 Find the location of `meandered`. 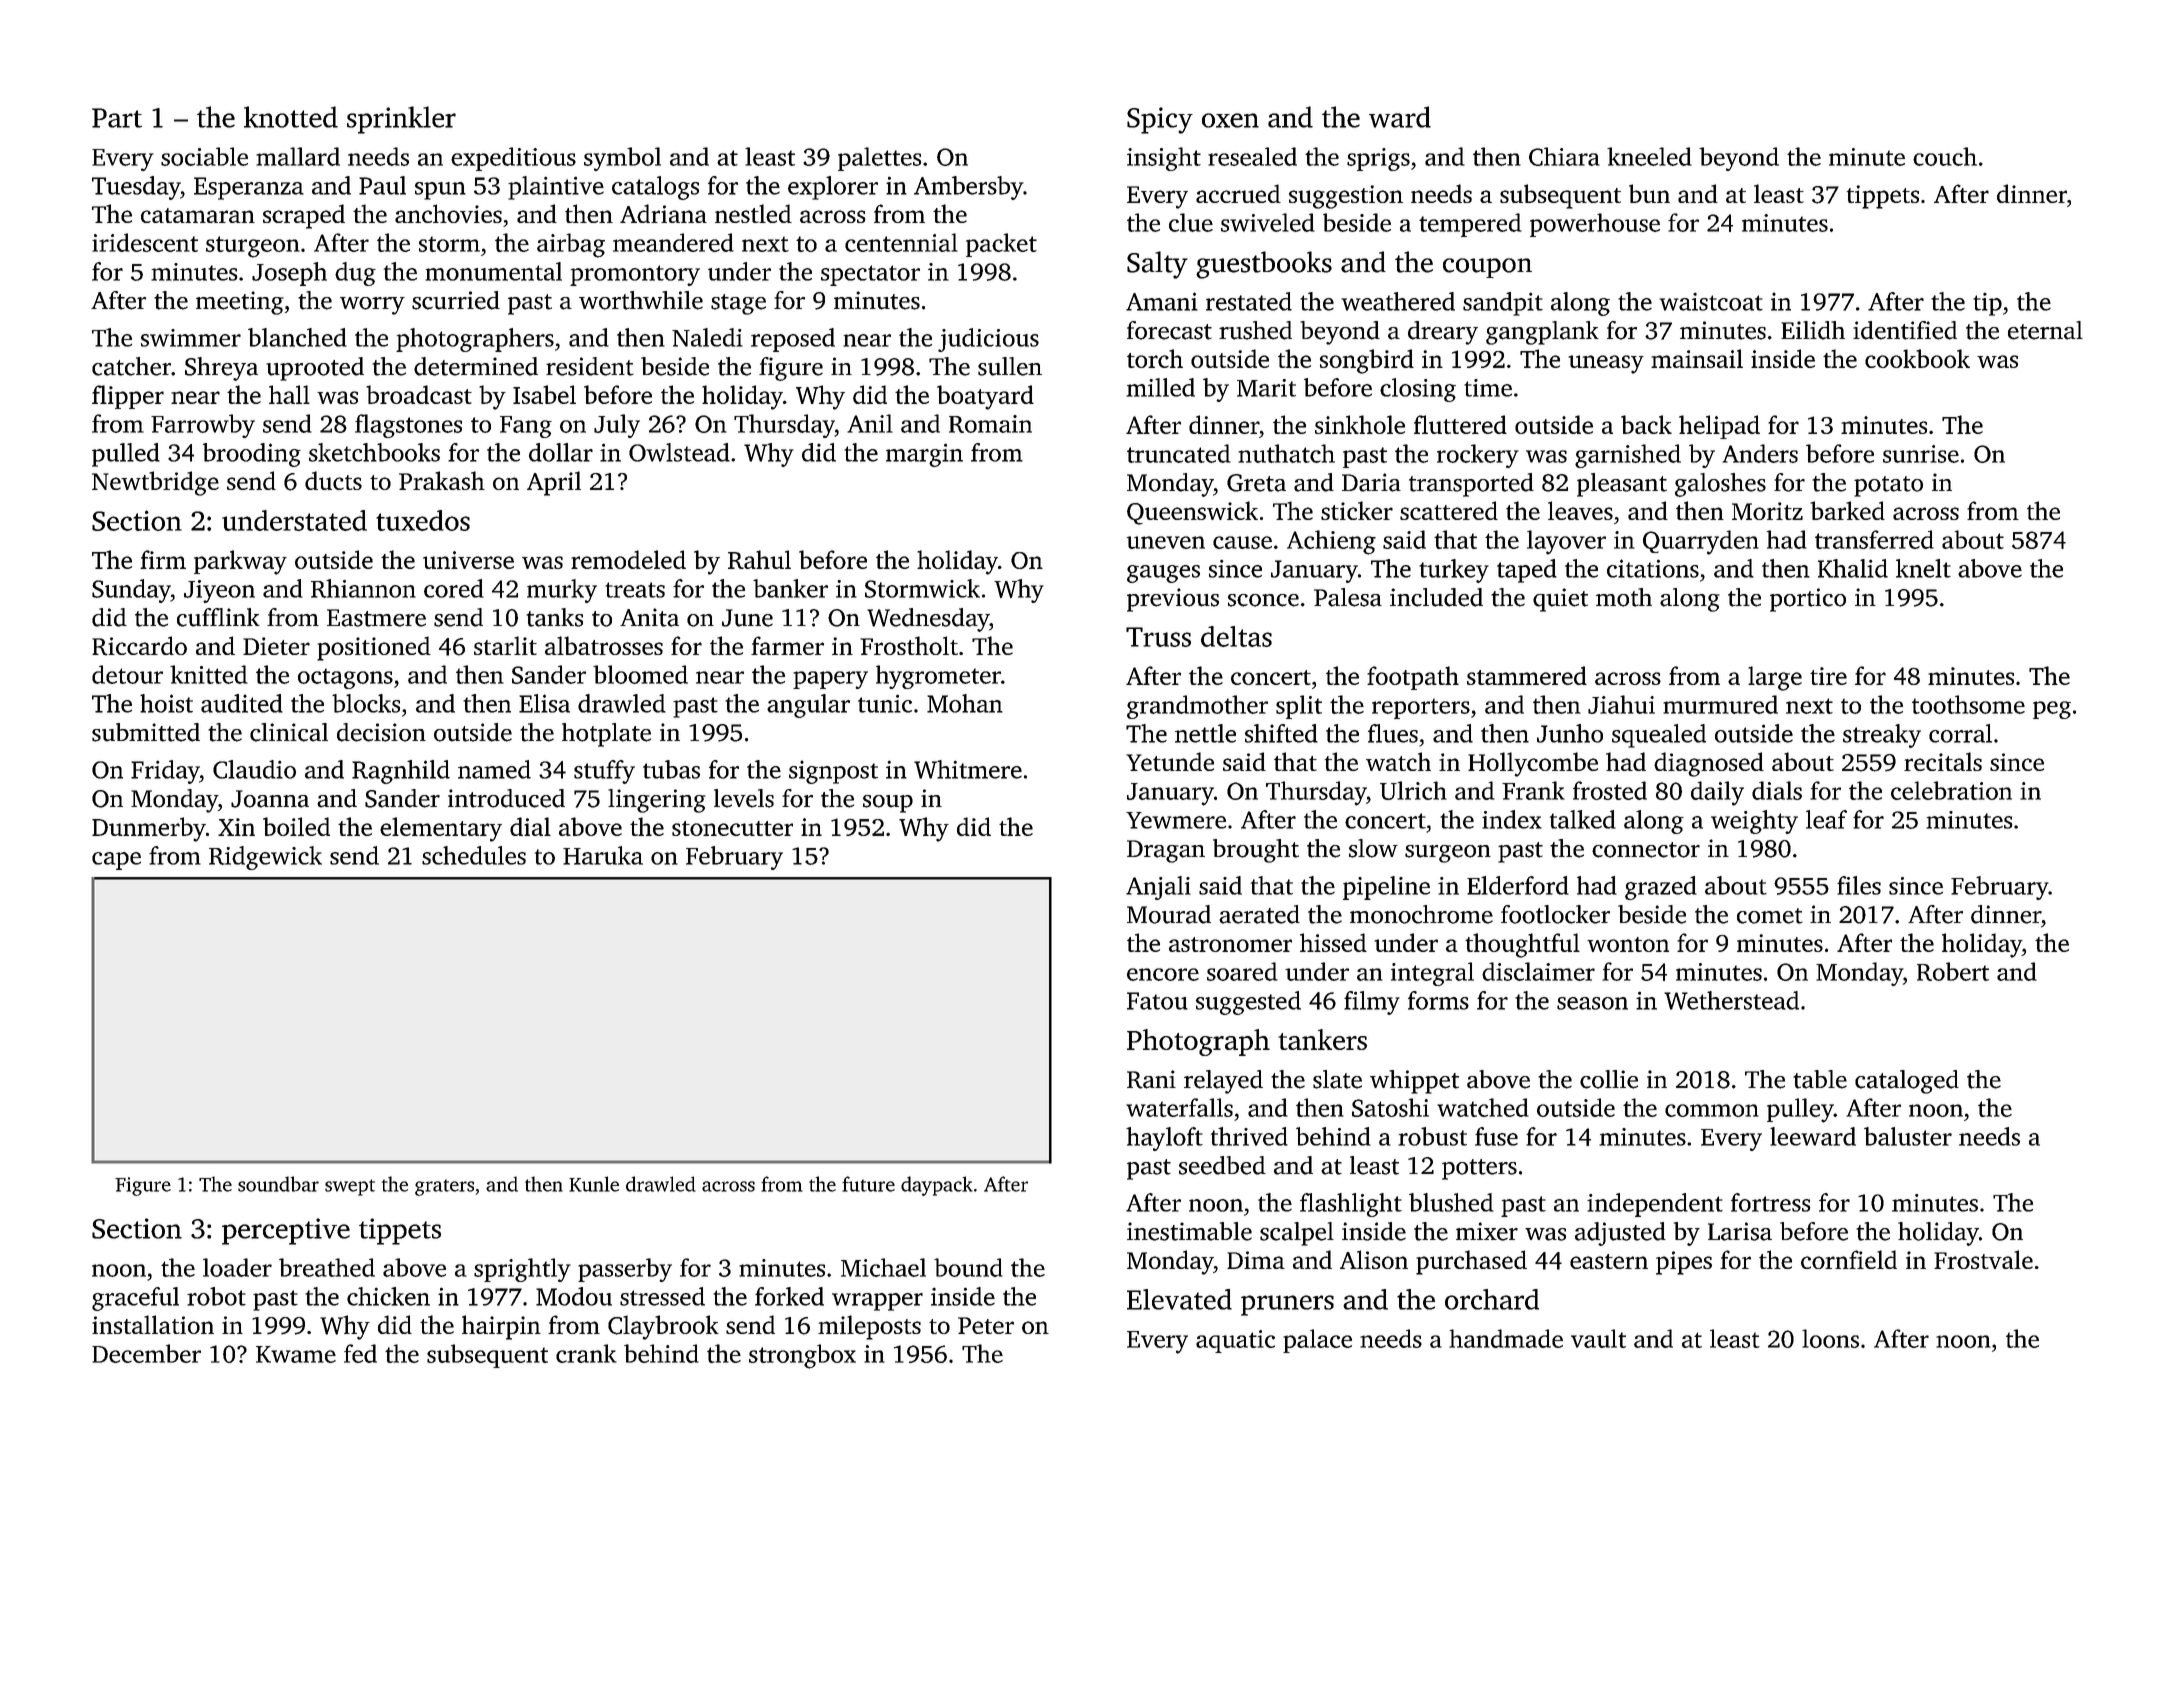

meandered is located at coordinates (673, 242).
